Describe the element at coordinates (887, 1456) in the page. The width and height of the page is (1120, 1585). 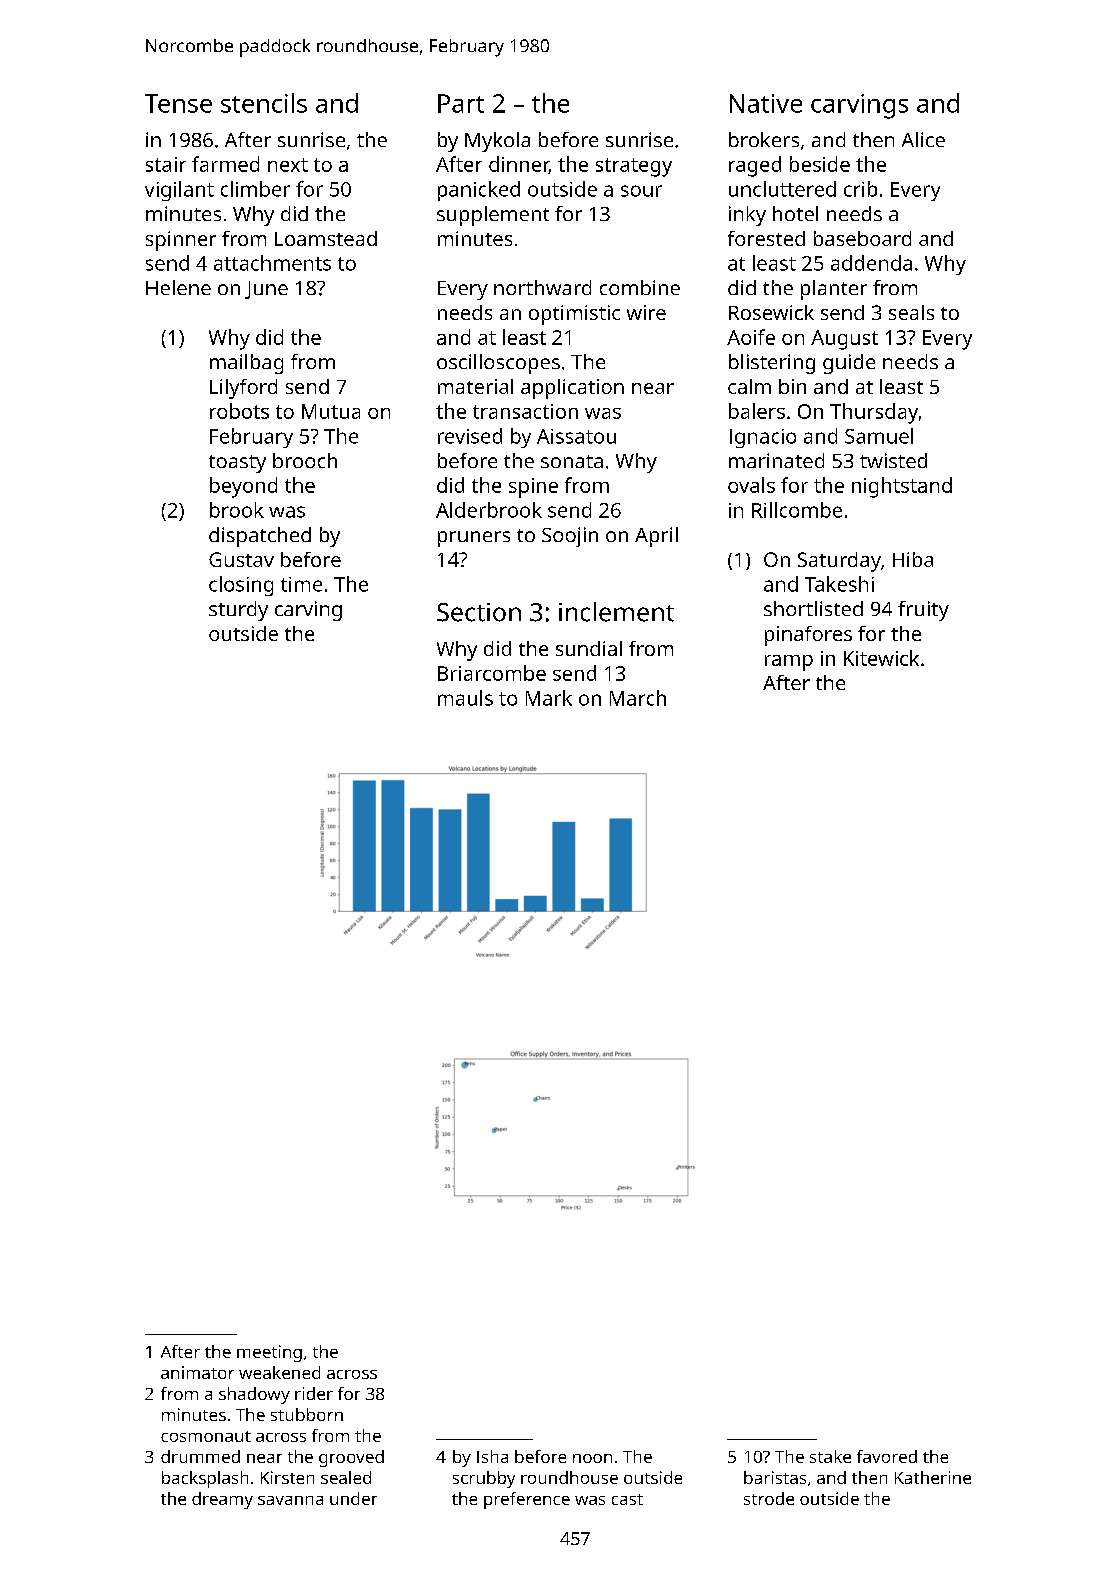
I see `favored` at that location.
